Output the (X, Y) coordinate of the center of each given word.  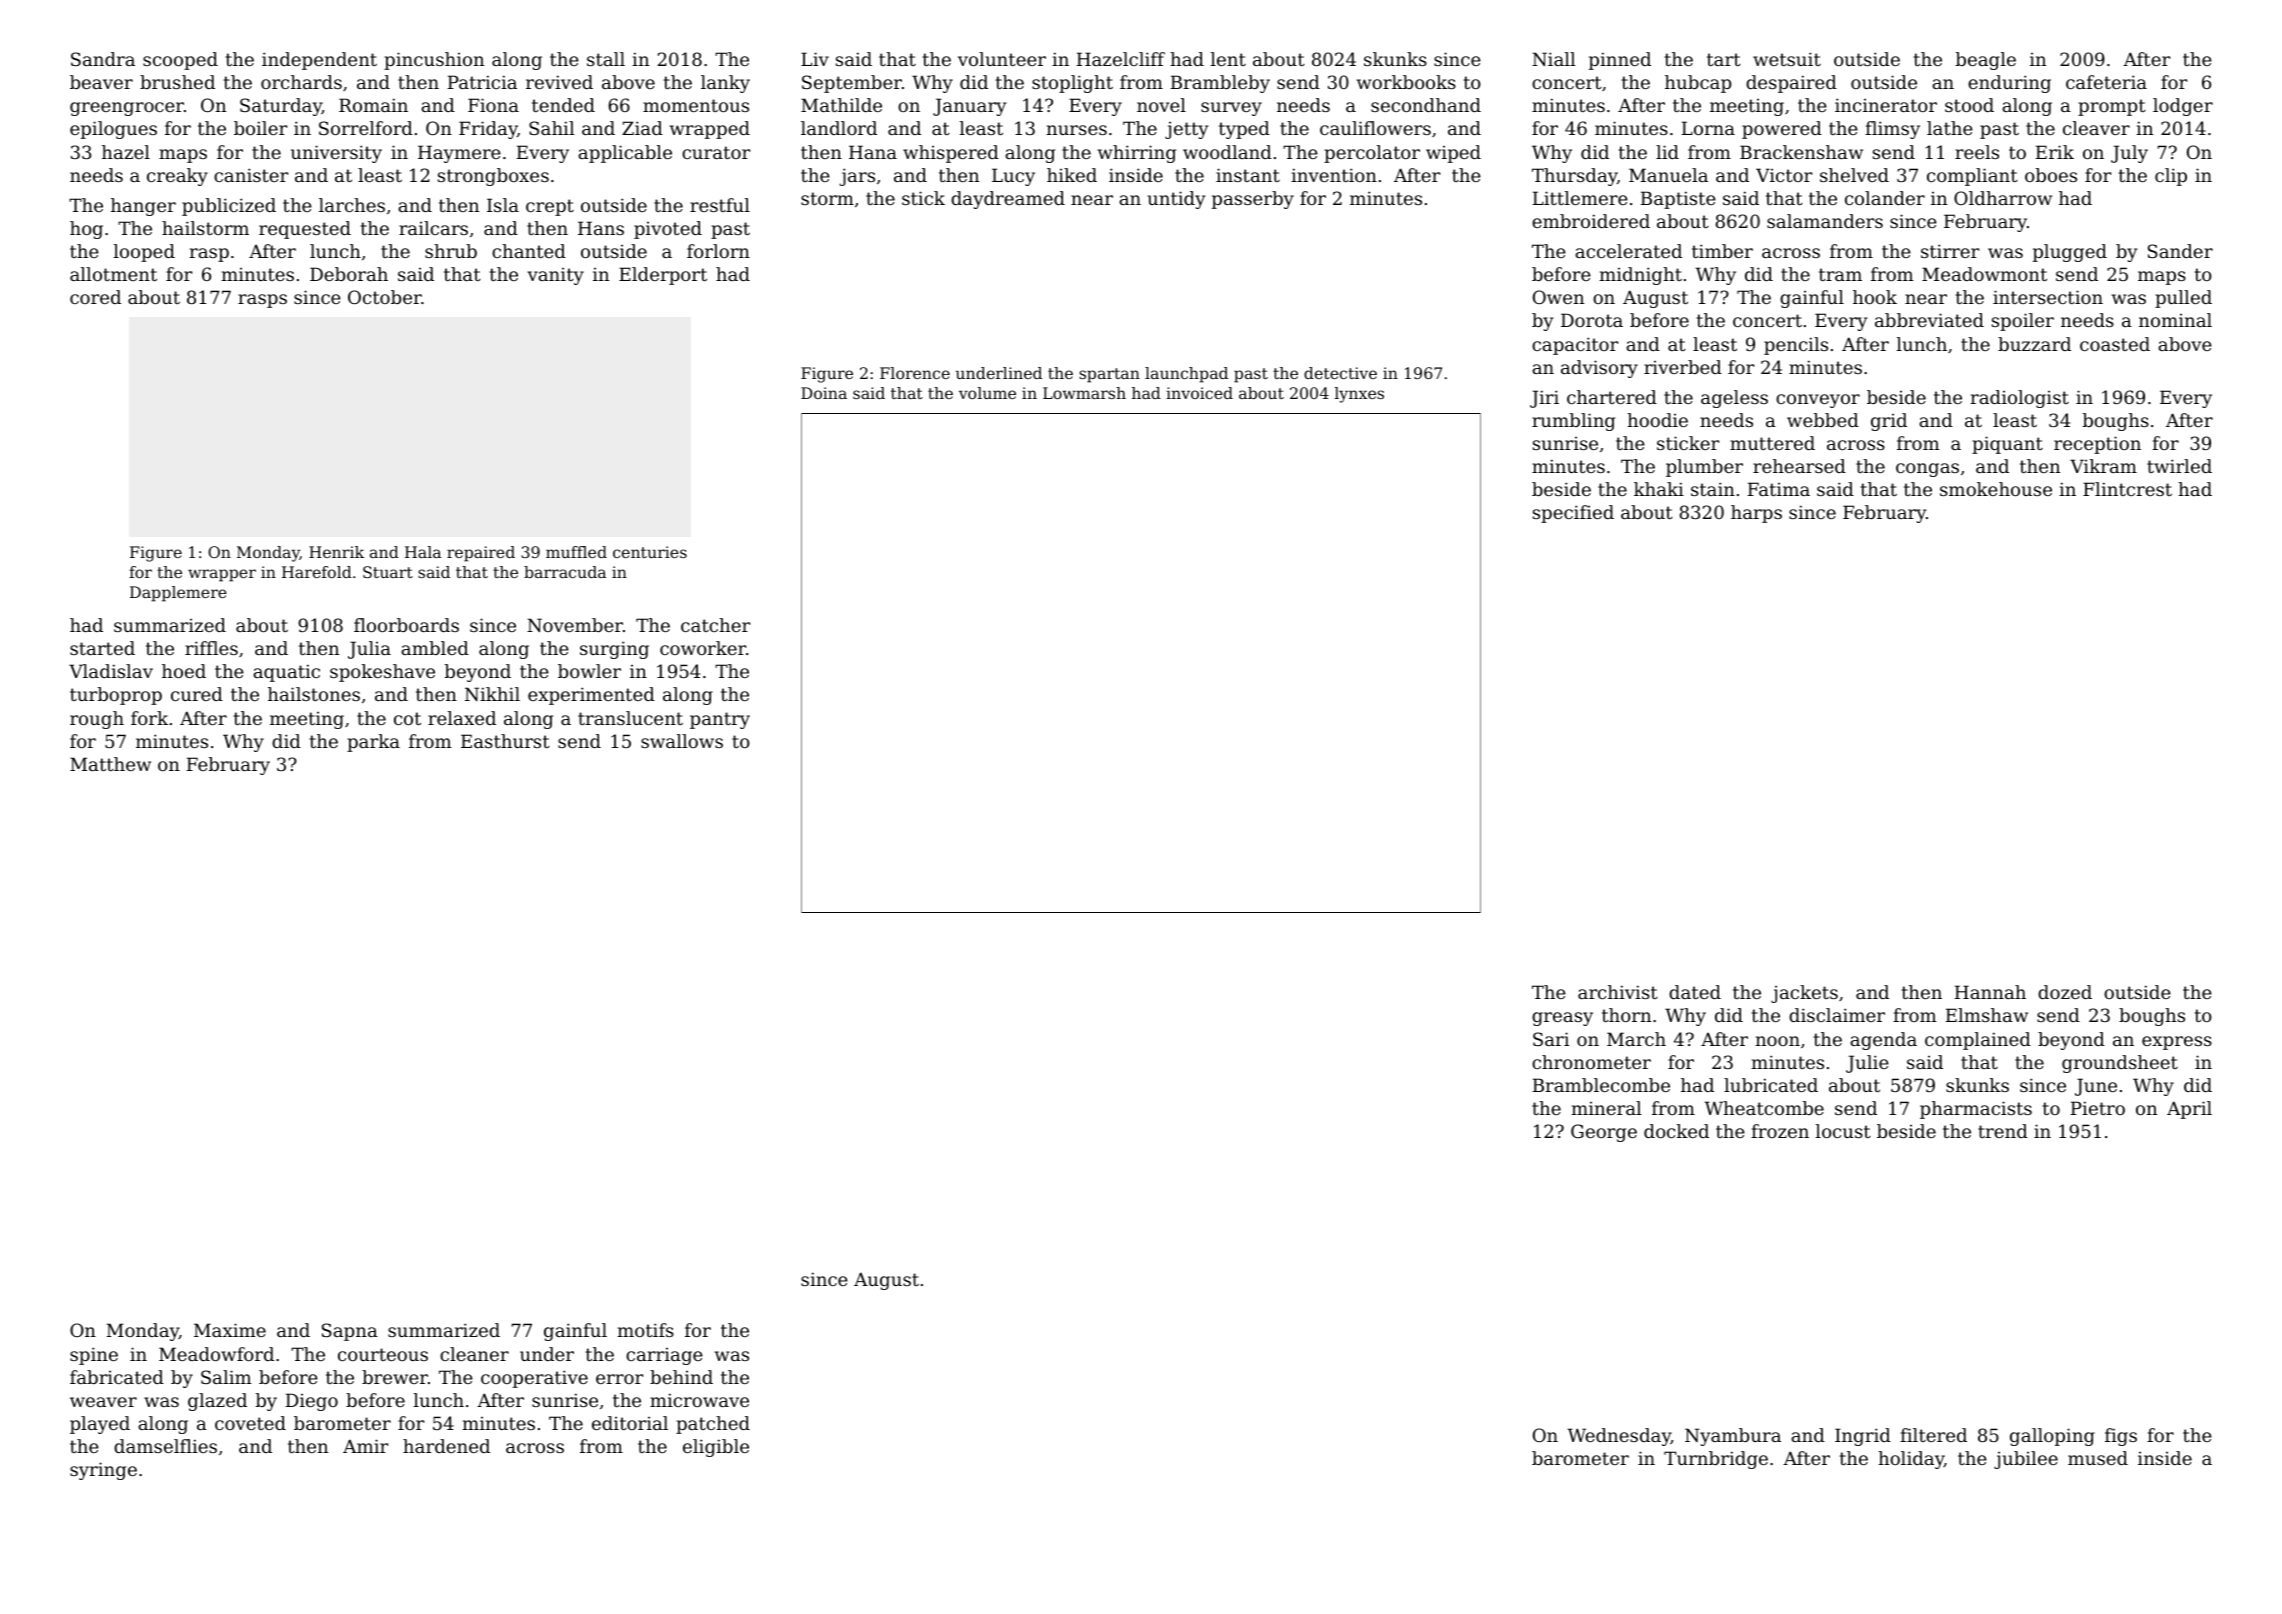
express (2177, 1043)
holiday (1911, 1460)
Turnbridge (1716, 1460)
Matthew (110, 764)
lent (1228, 59)
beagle (1986, 61)
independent (319, 61)
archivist (1618, 992)
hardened (446, 1446)
